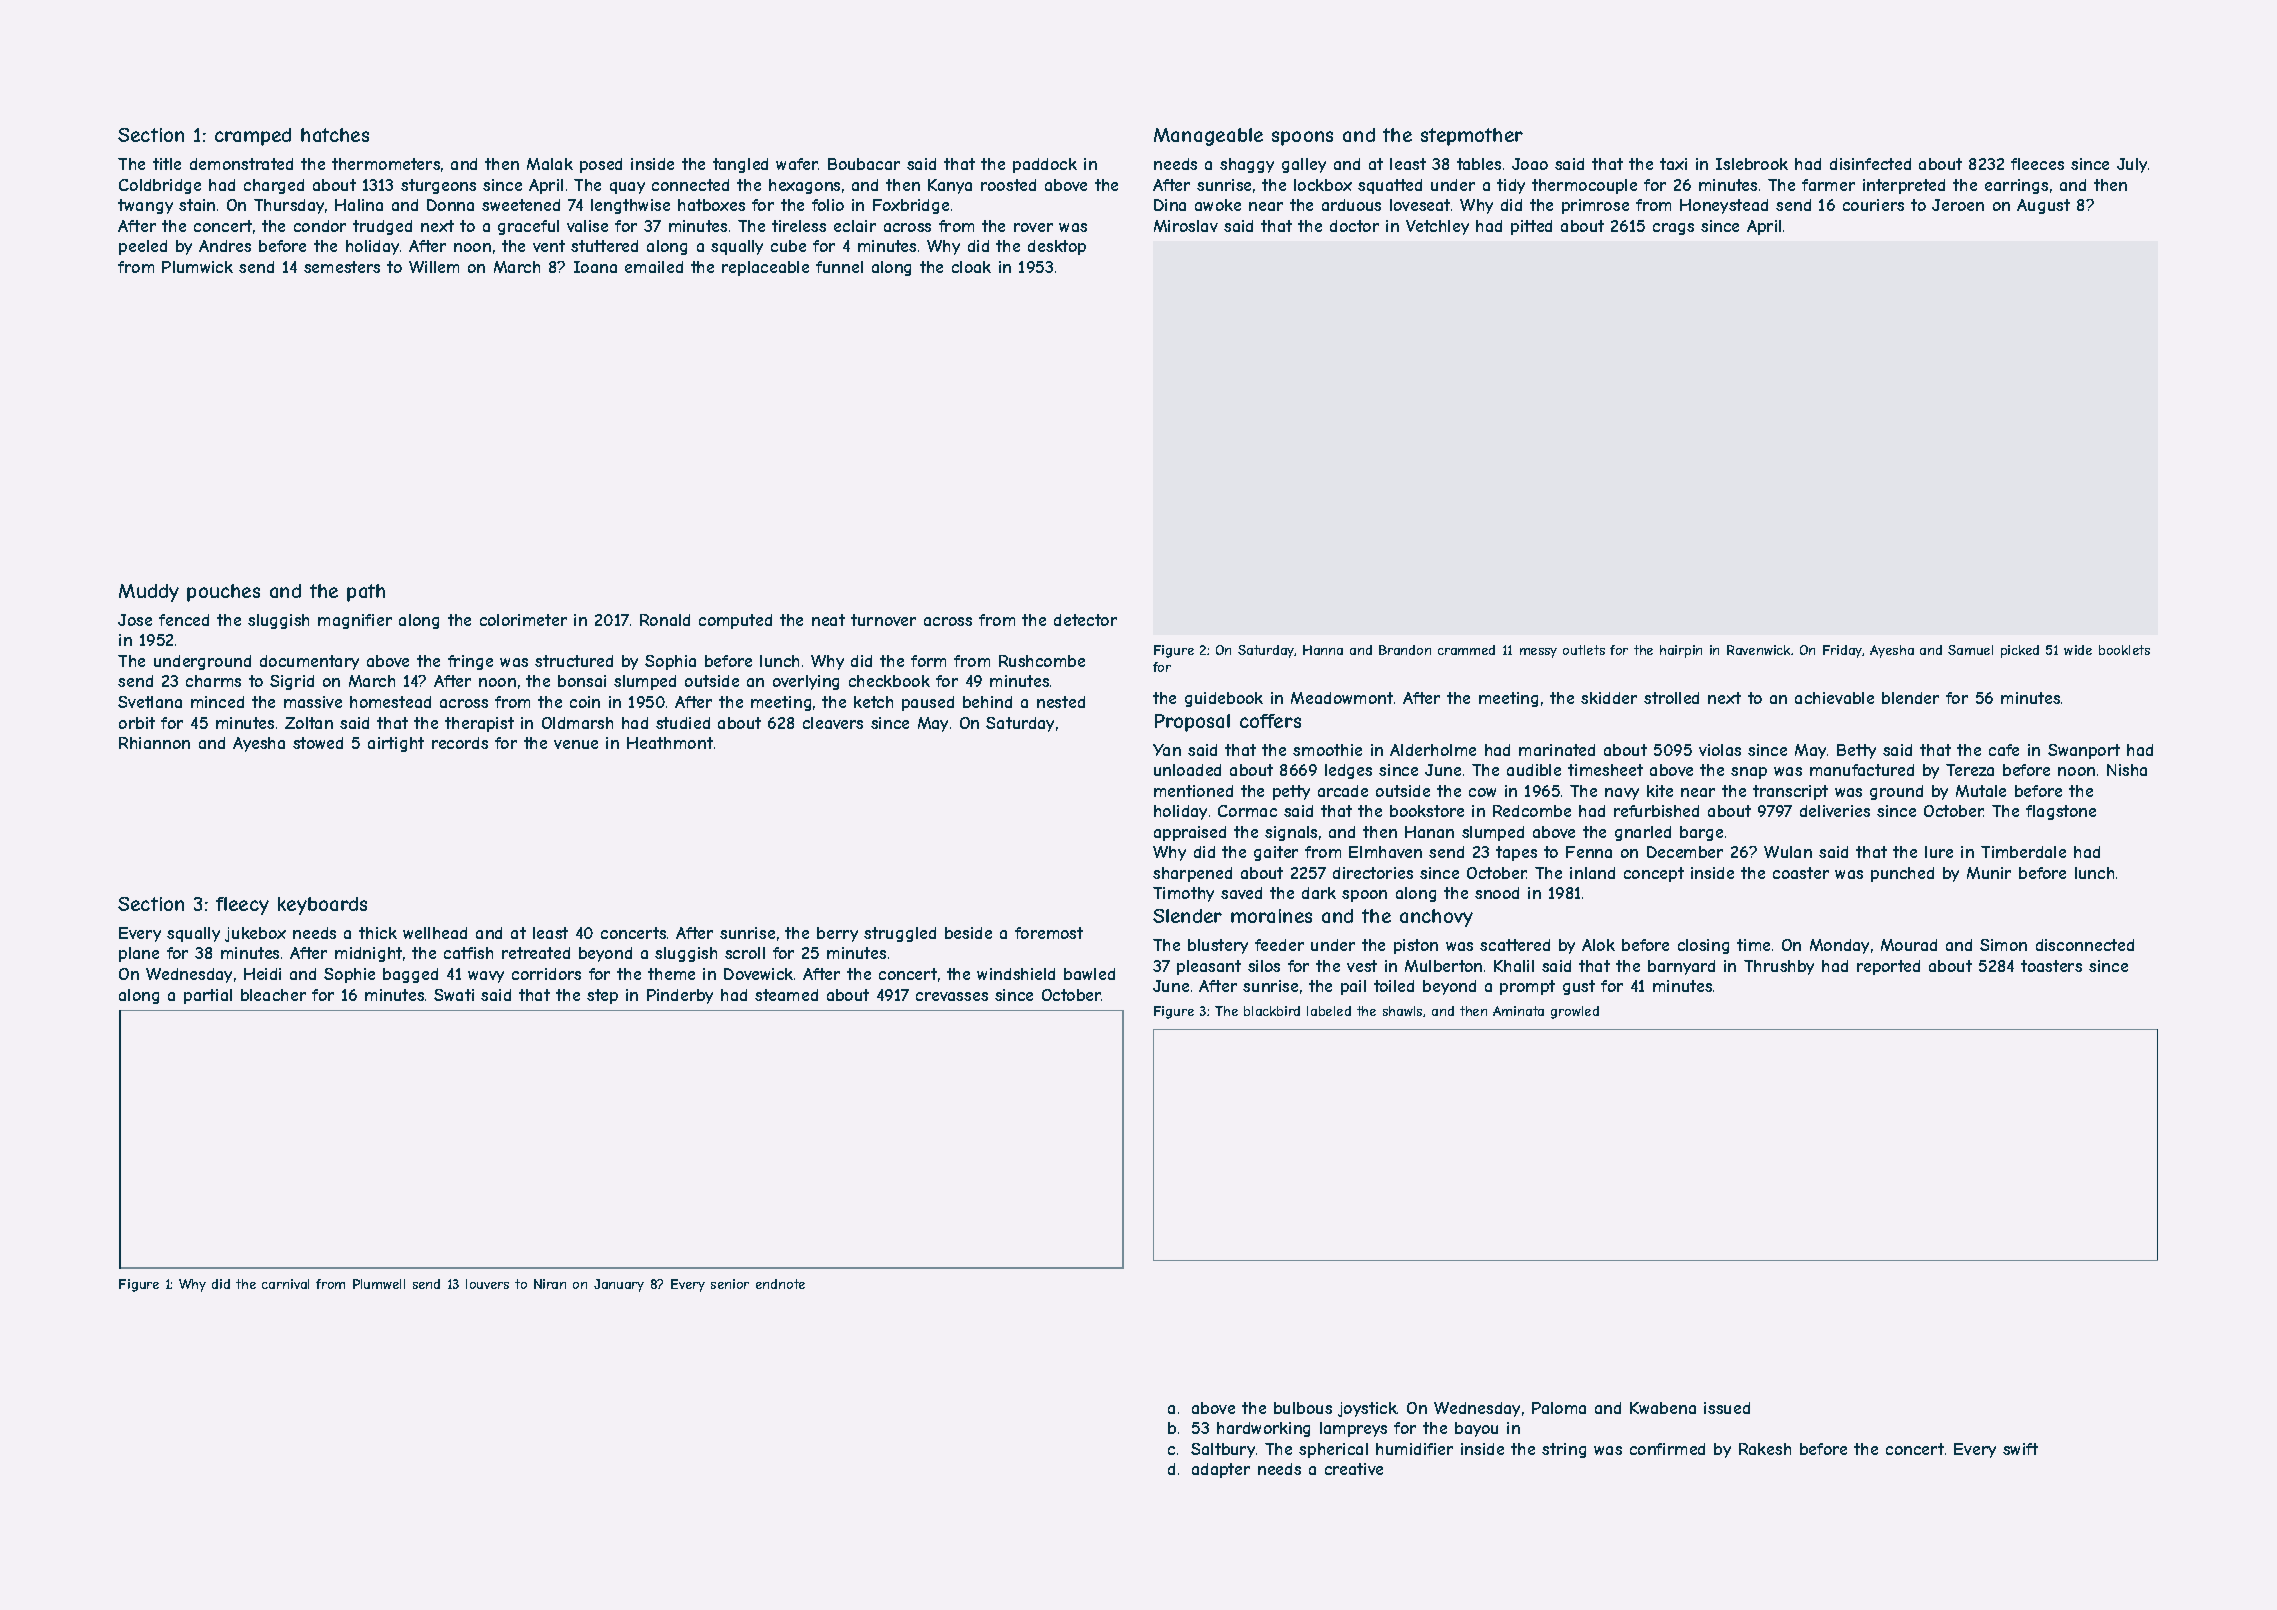 This document has height=1610, width=2277. Describe the element at coordinates (2020, 1449) in the document. I see `swift` at that location.
